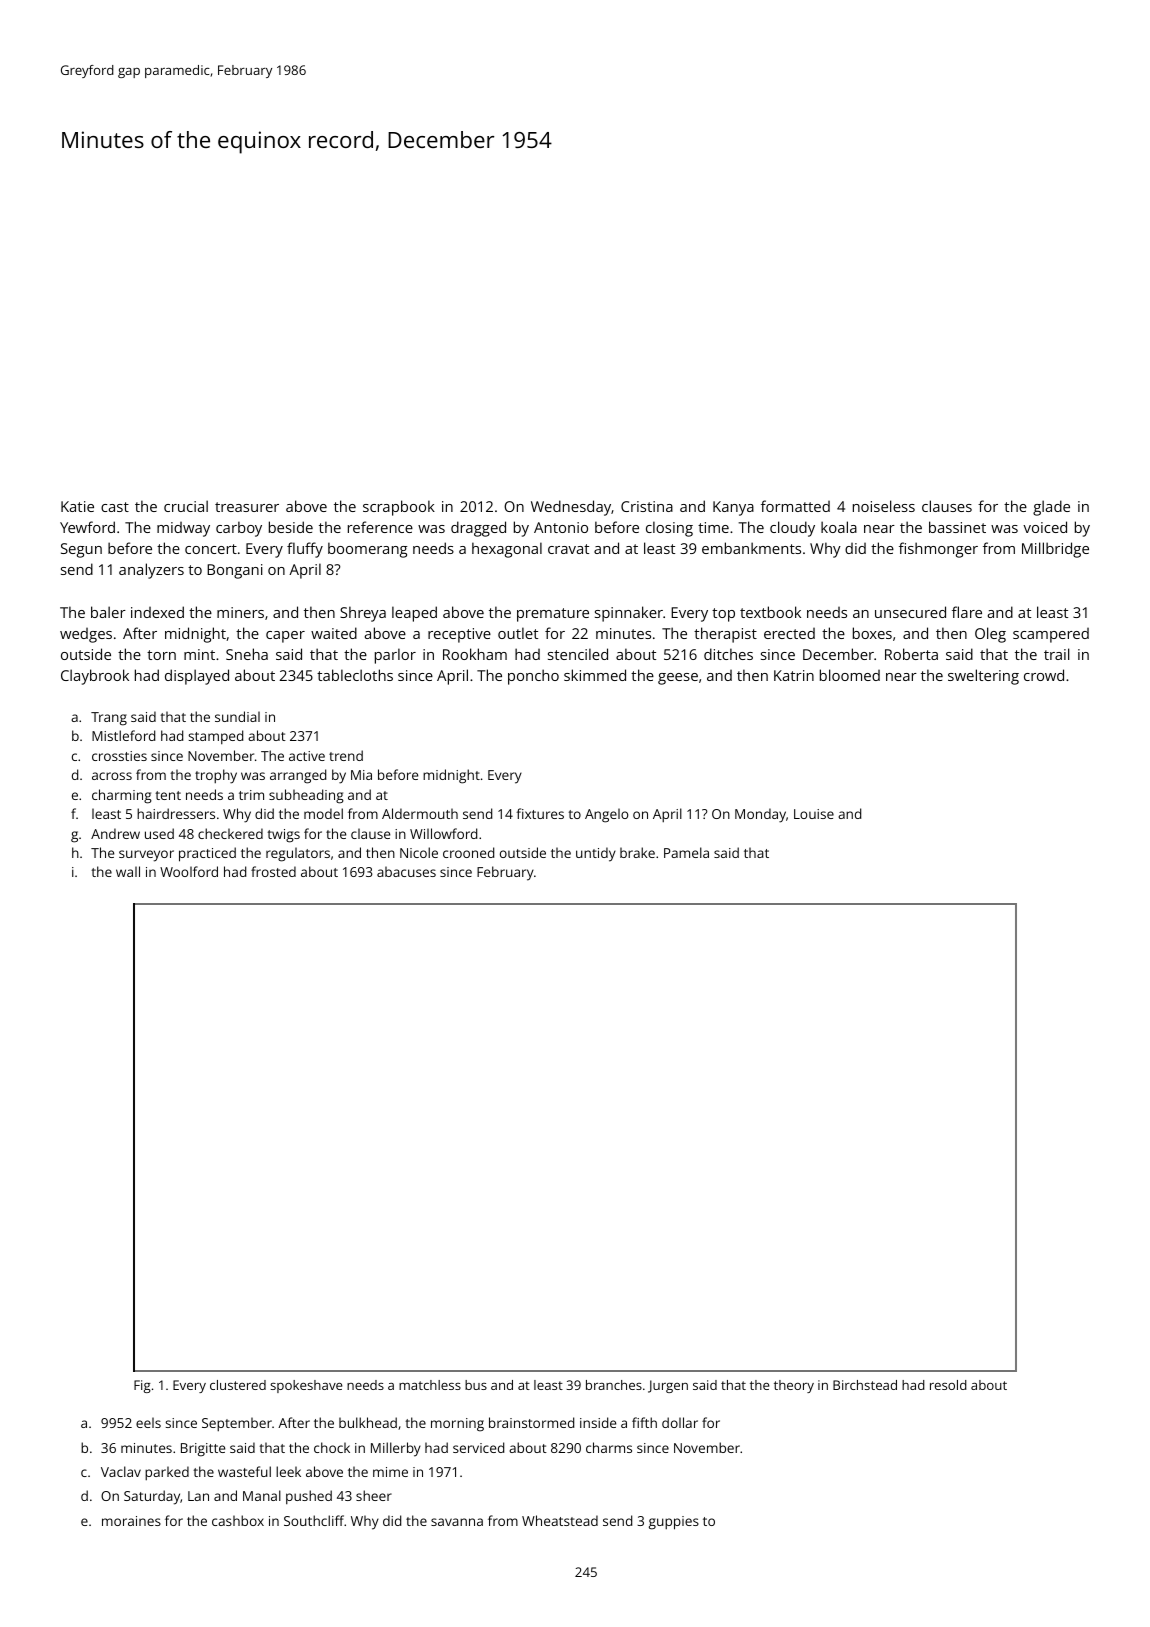  What do you see at coordinates (884, 506) in the screenshot?
I see `noiseless` at bounding box center [884, 506].
